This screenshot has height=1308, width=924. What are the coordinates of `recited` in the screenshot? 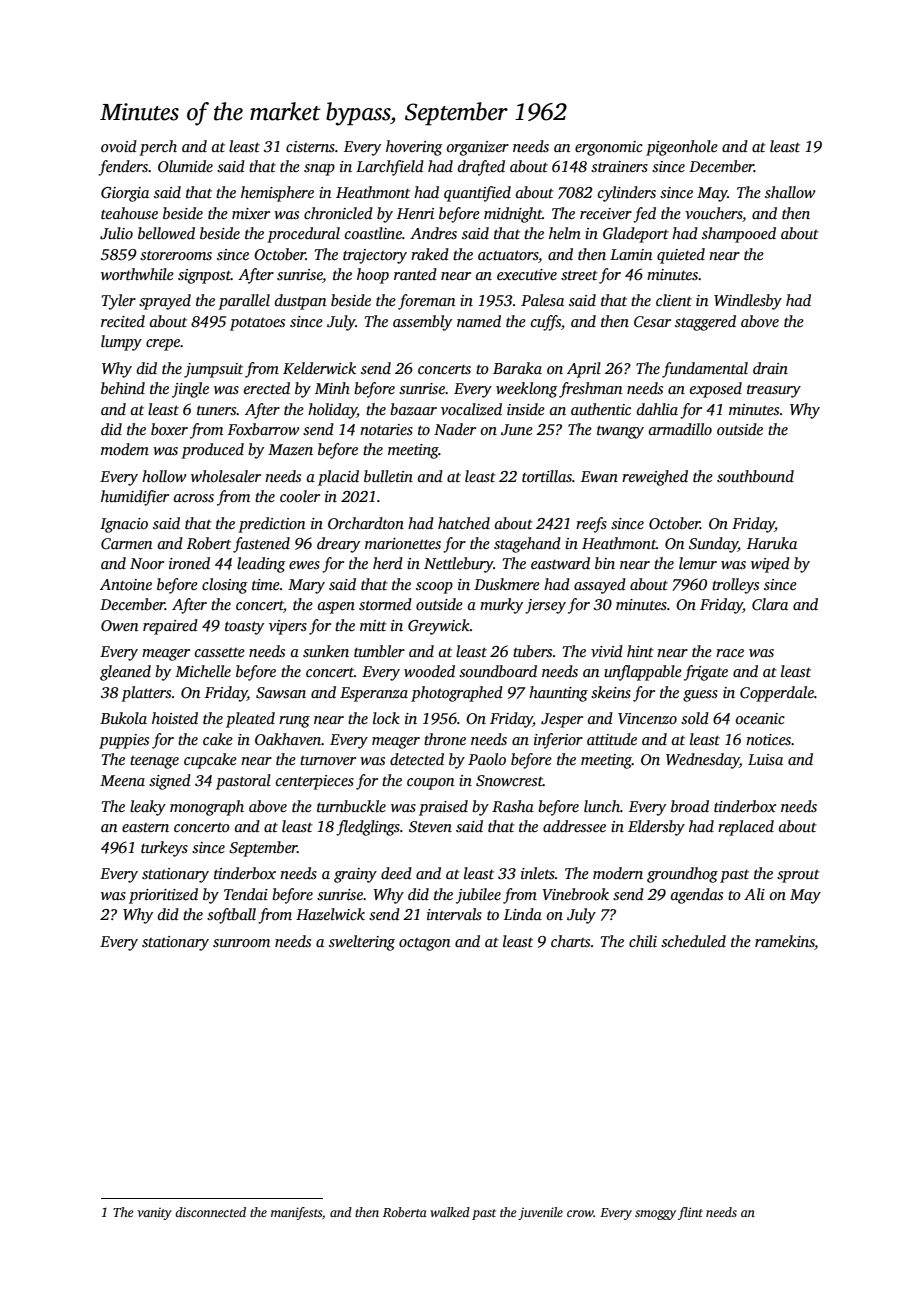 It's located at (123, 321).
